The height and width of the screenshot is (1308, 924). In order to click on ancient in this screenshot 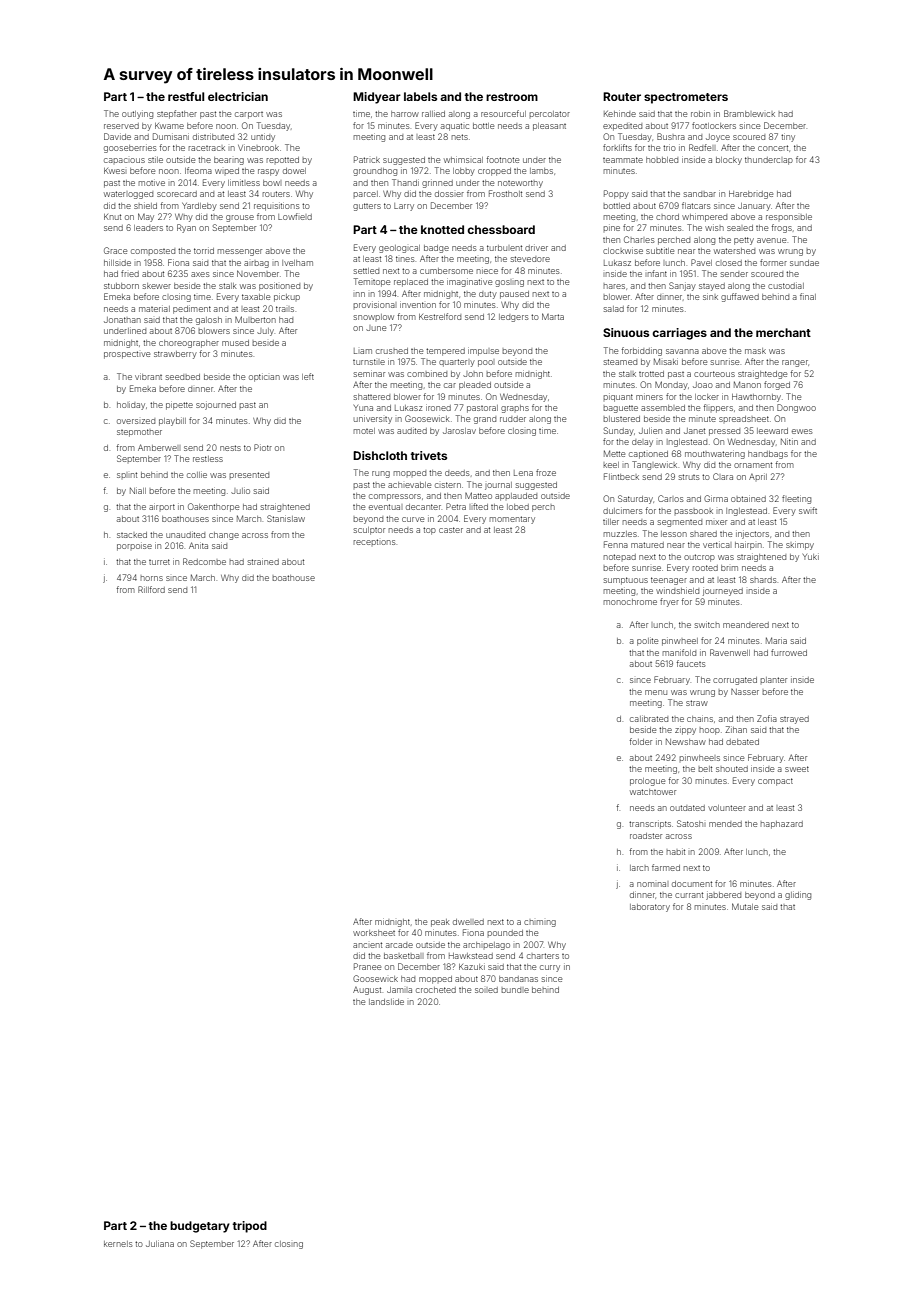, I will do `click(367, 945)`.
